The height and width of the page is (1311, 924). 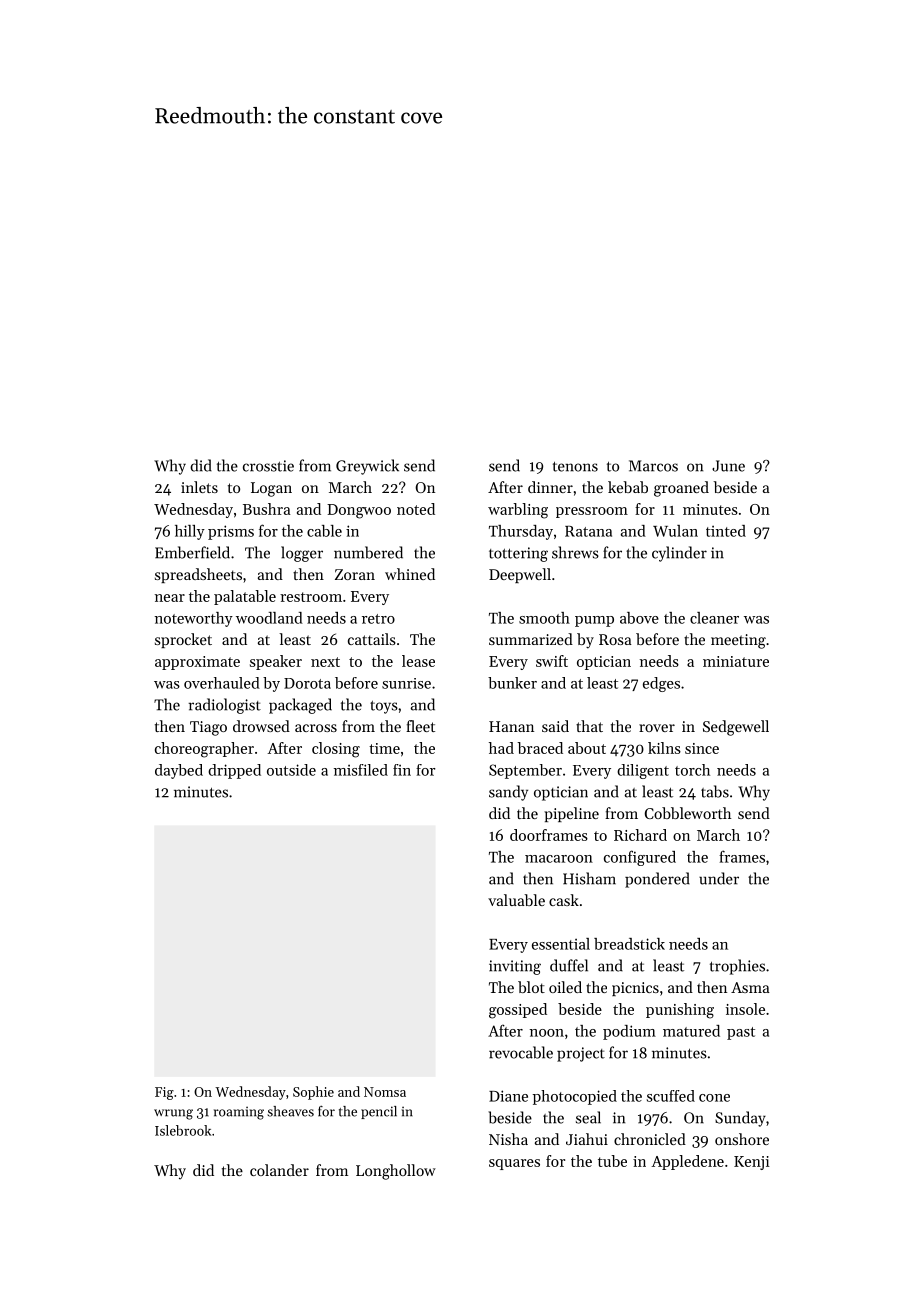 I want to click on pondered, so click(x=657, y=880).
